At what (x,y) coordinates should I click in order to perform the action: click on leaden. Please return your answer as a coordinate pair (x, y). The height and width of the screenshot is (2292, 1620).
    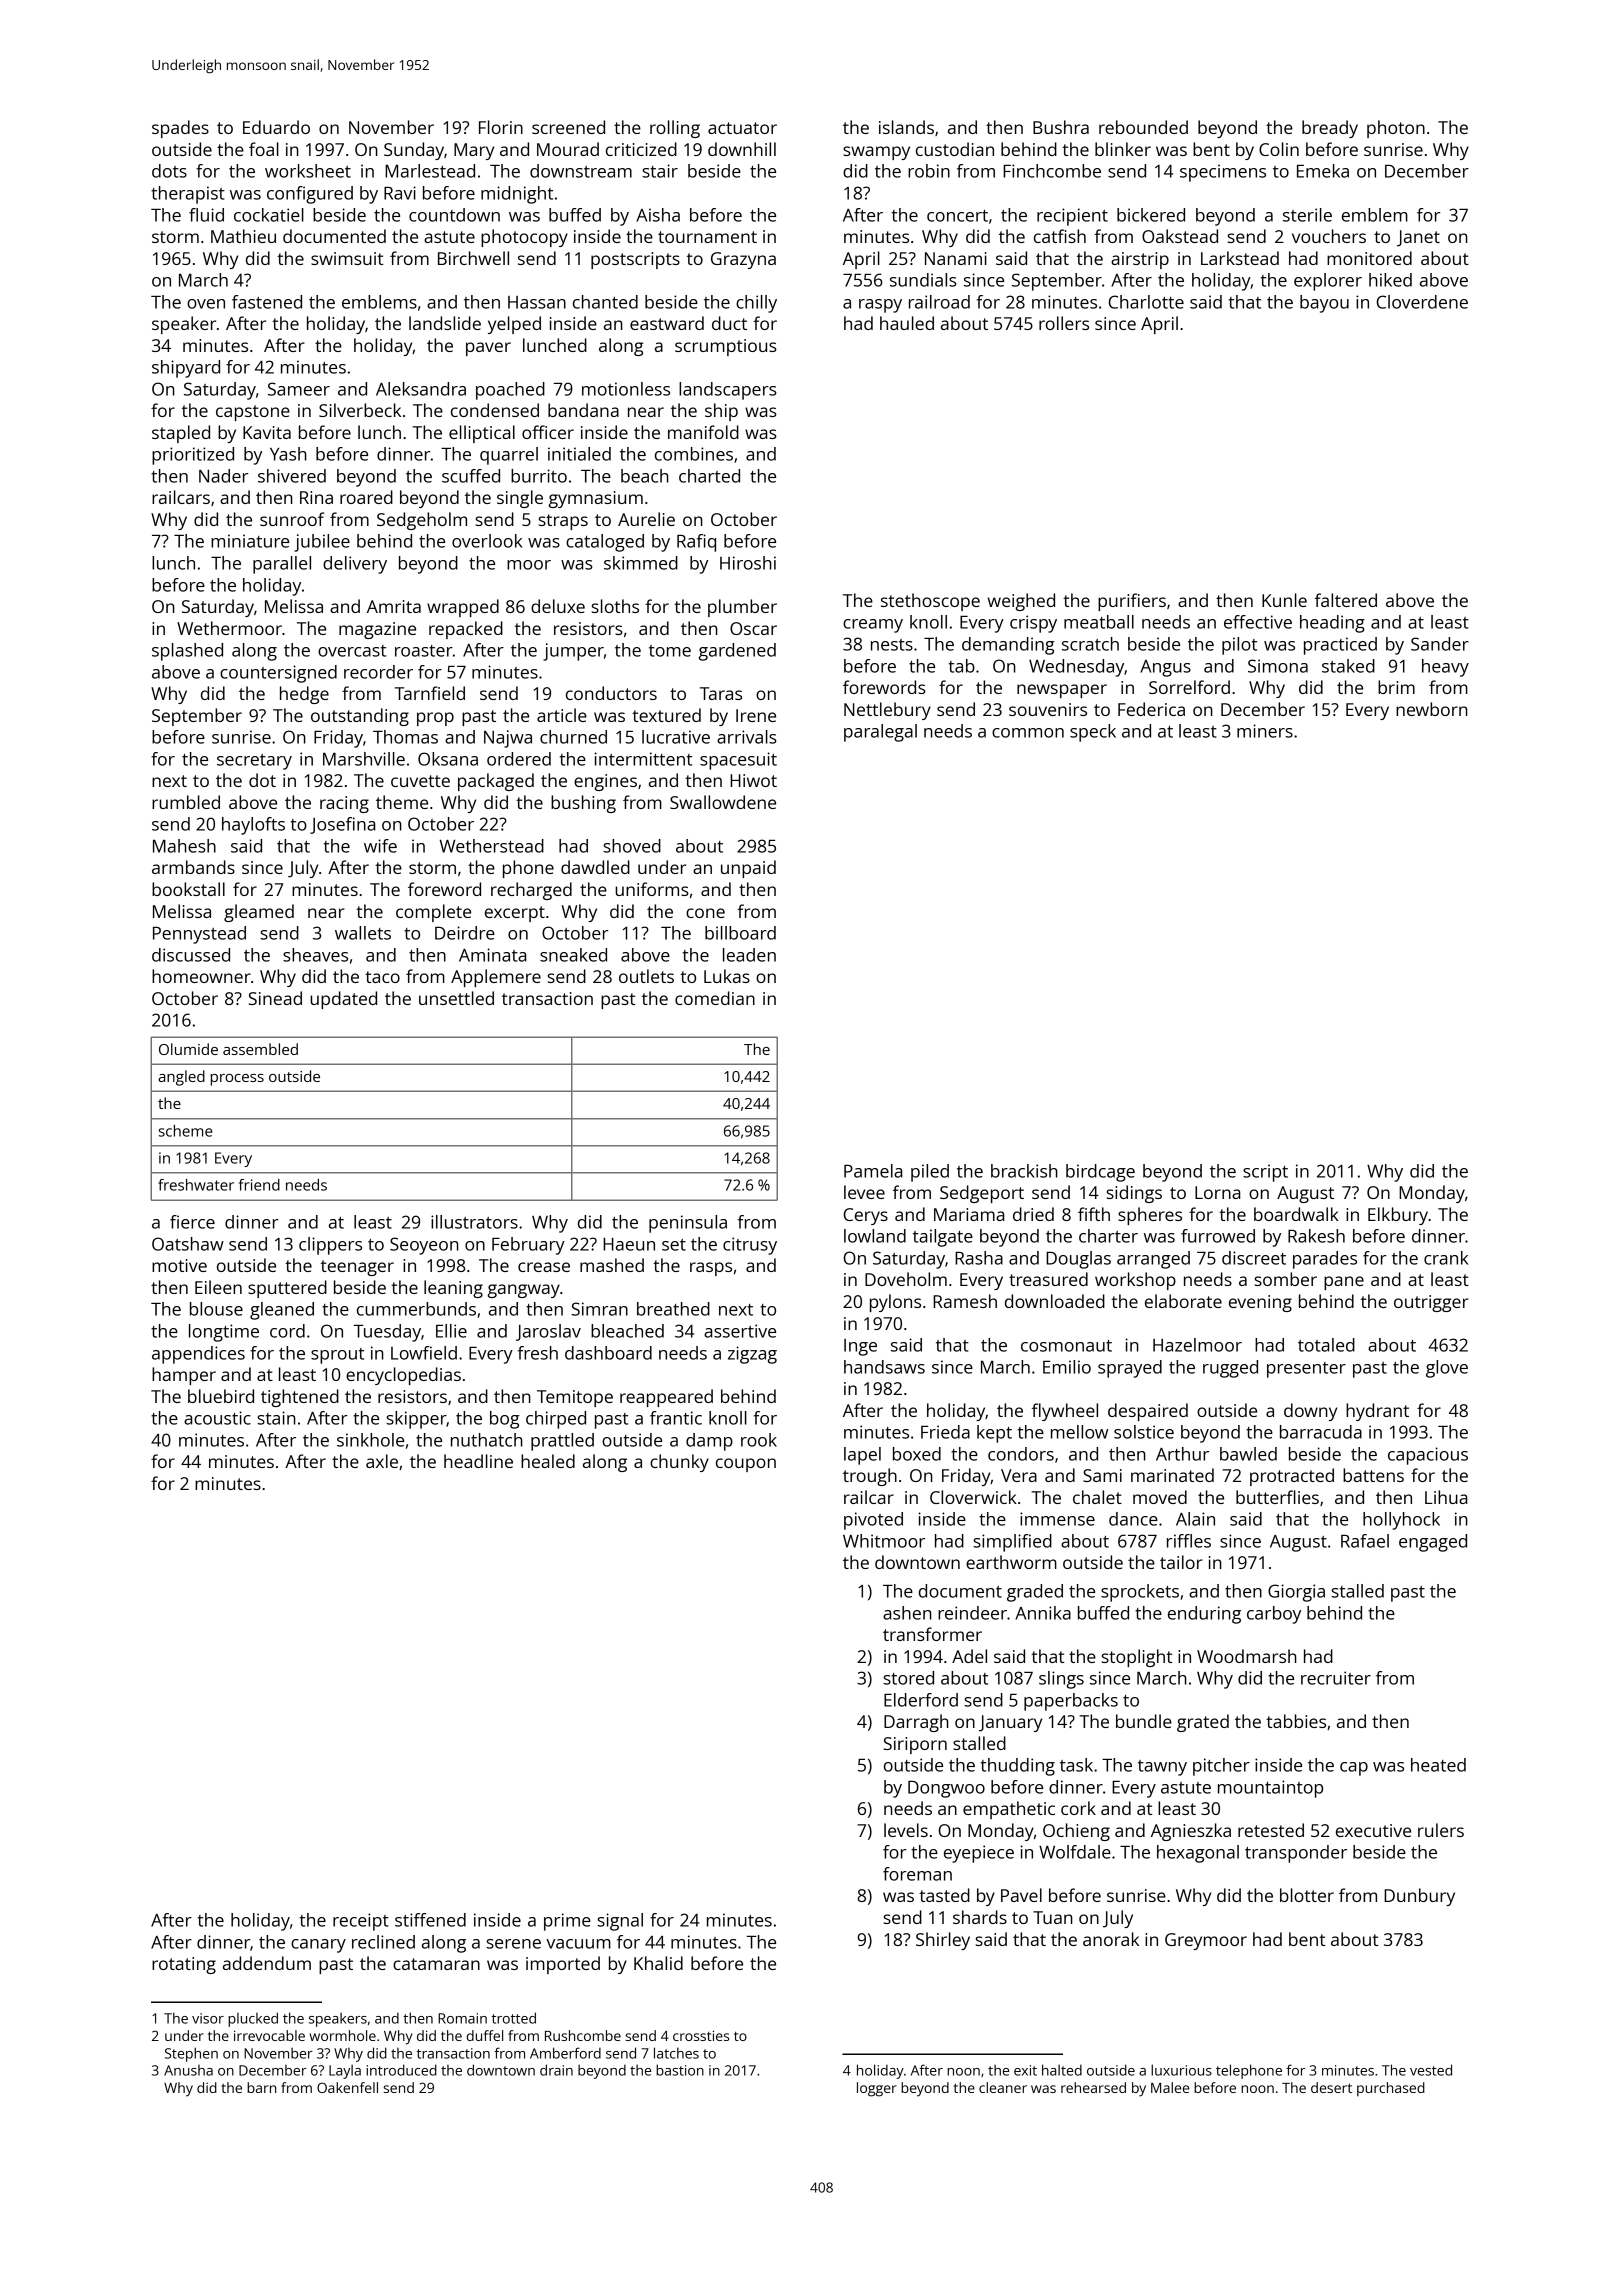
    Looking at the image, I should click on (749, 955).
